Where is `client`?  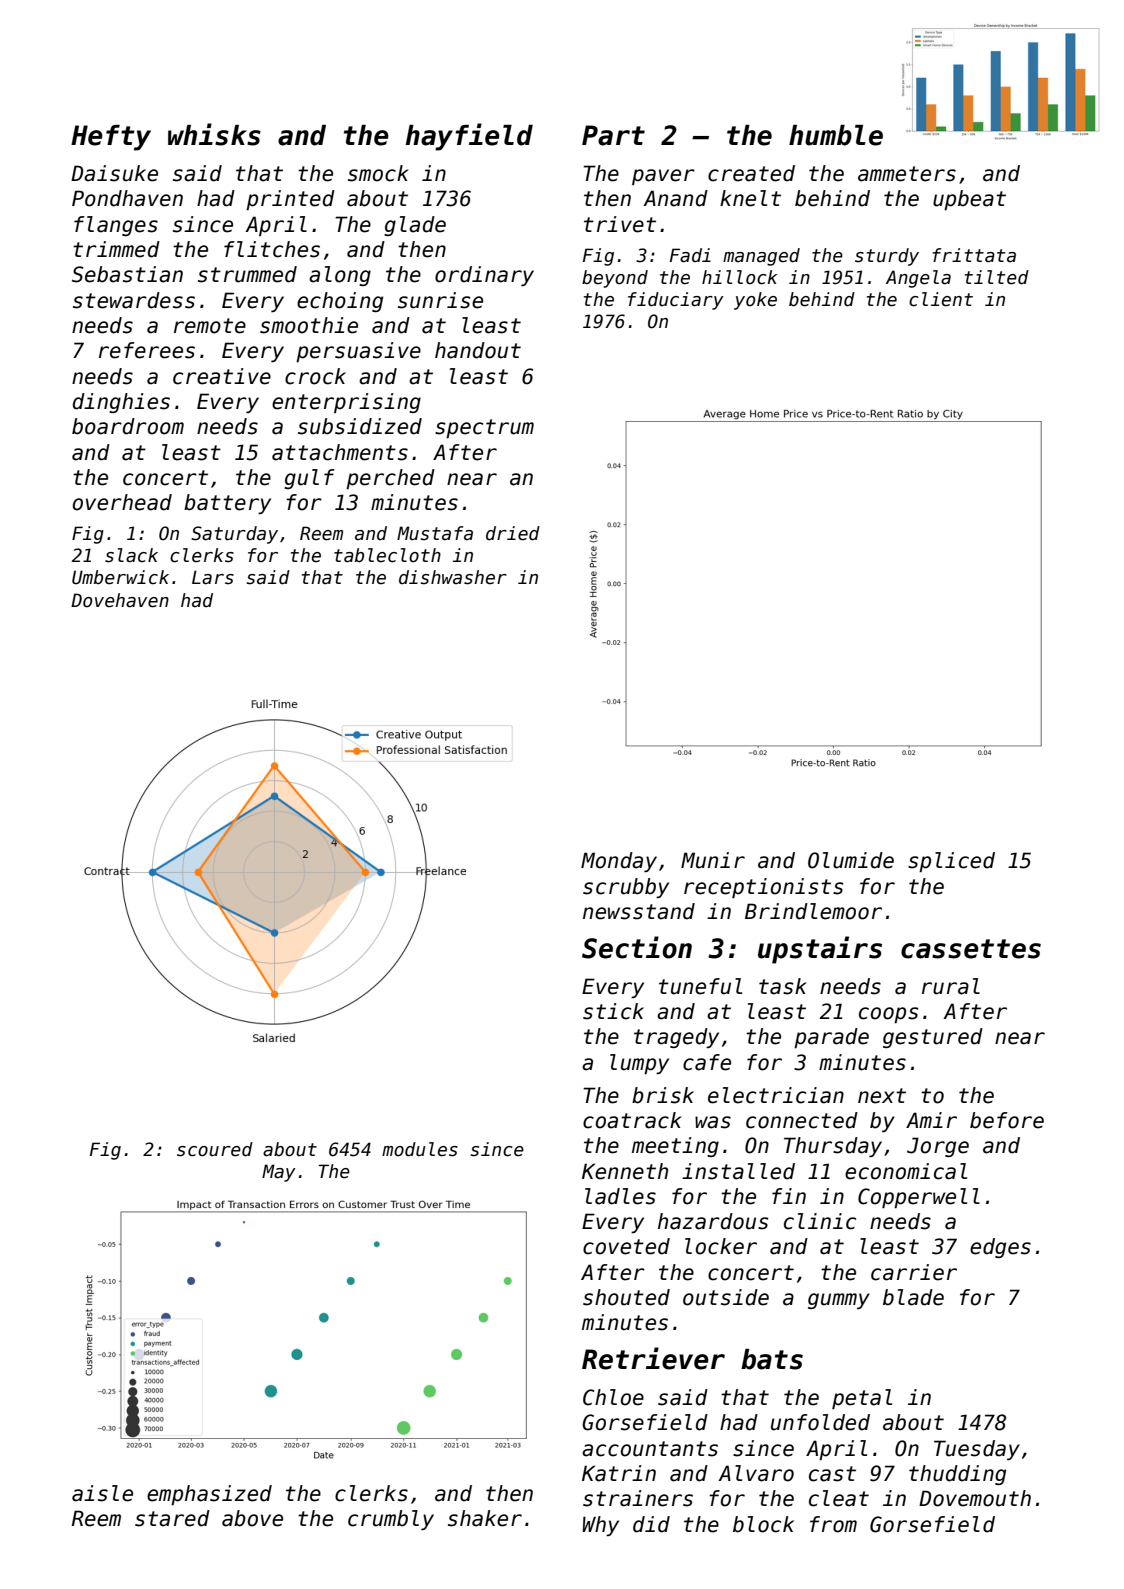 client is located at coordinates (941, 299).
